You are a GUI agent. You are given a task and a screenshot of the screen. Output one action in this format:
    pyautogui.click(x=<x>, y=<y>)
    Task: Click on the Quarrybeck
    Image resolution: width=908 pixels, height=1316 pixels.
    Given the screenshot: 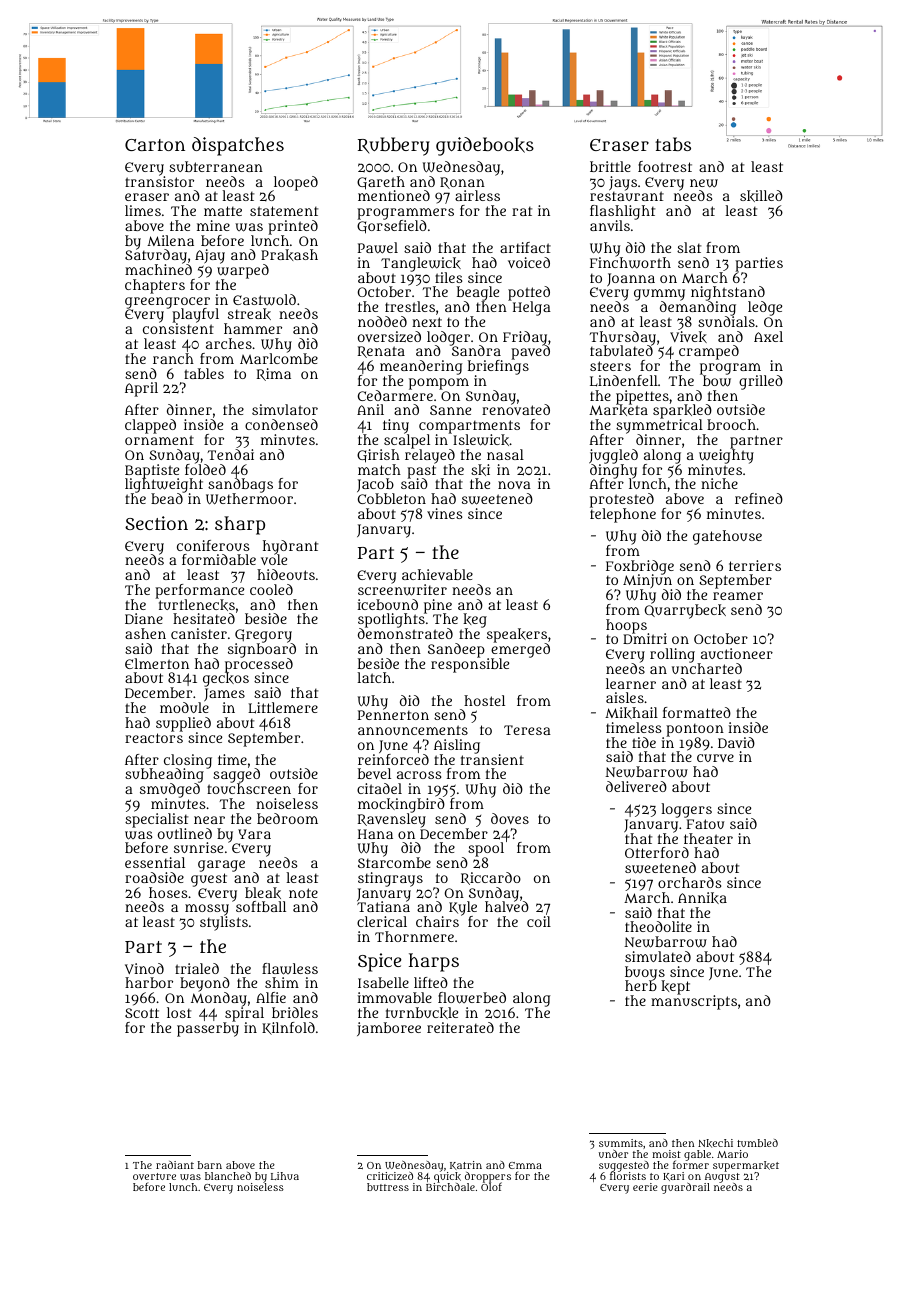 What is the action you would take?
    pyautogui.click(x=685, y=611)
